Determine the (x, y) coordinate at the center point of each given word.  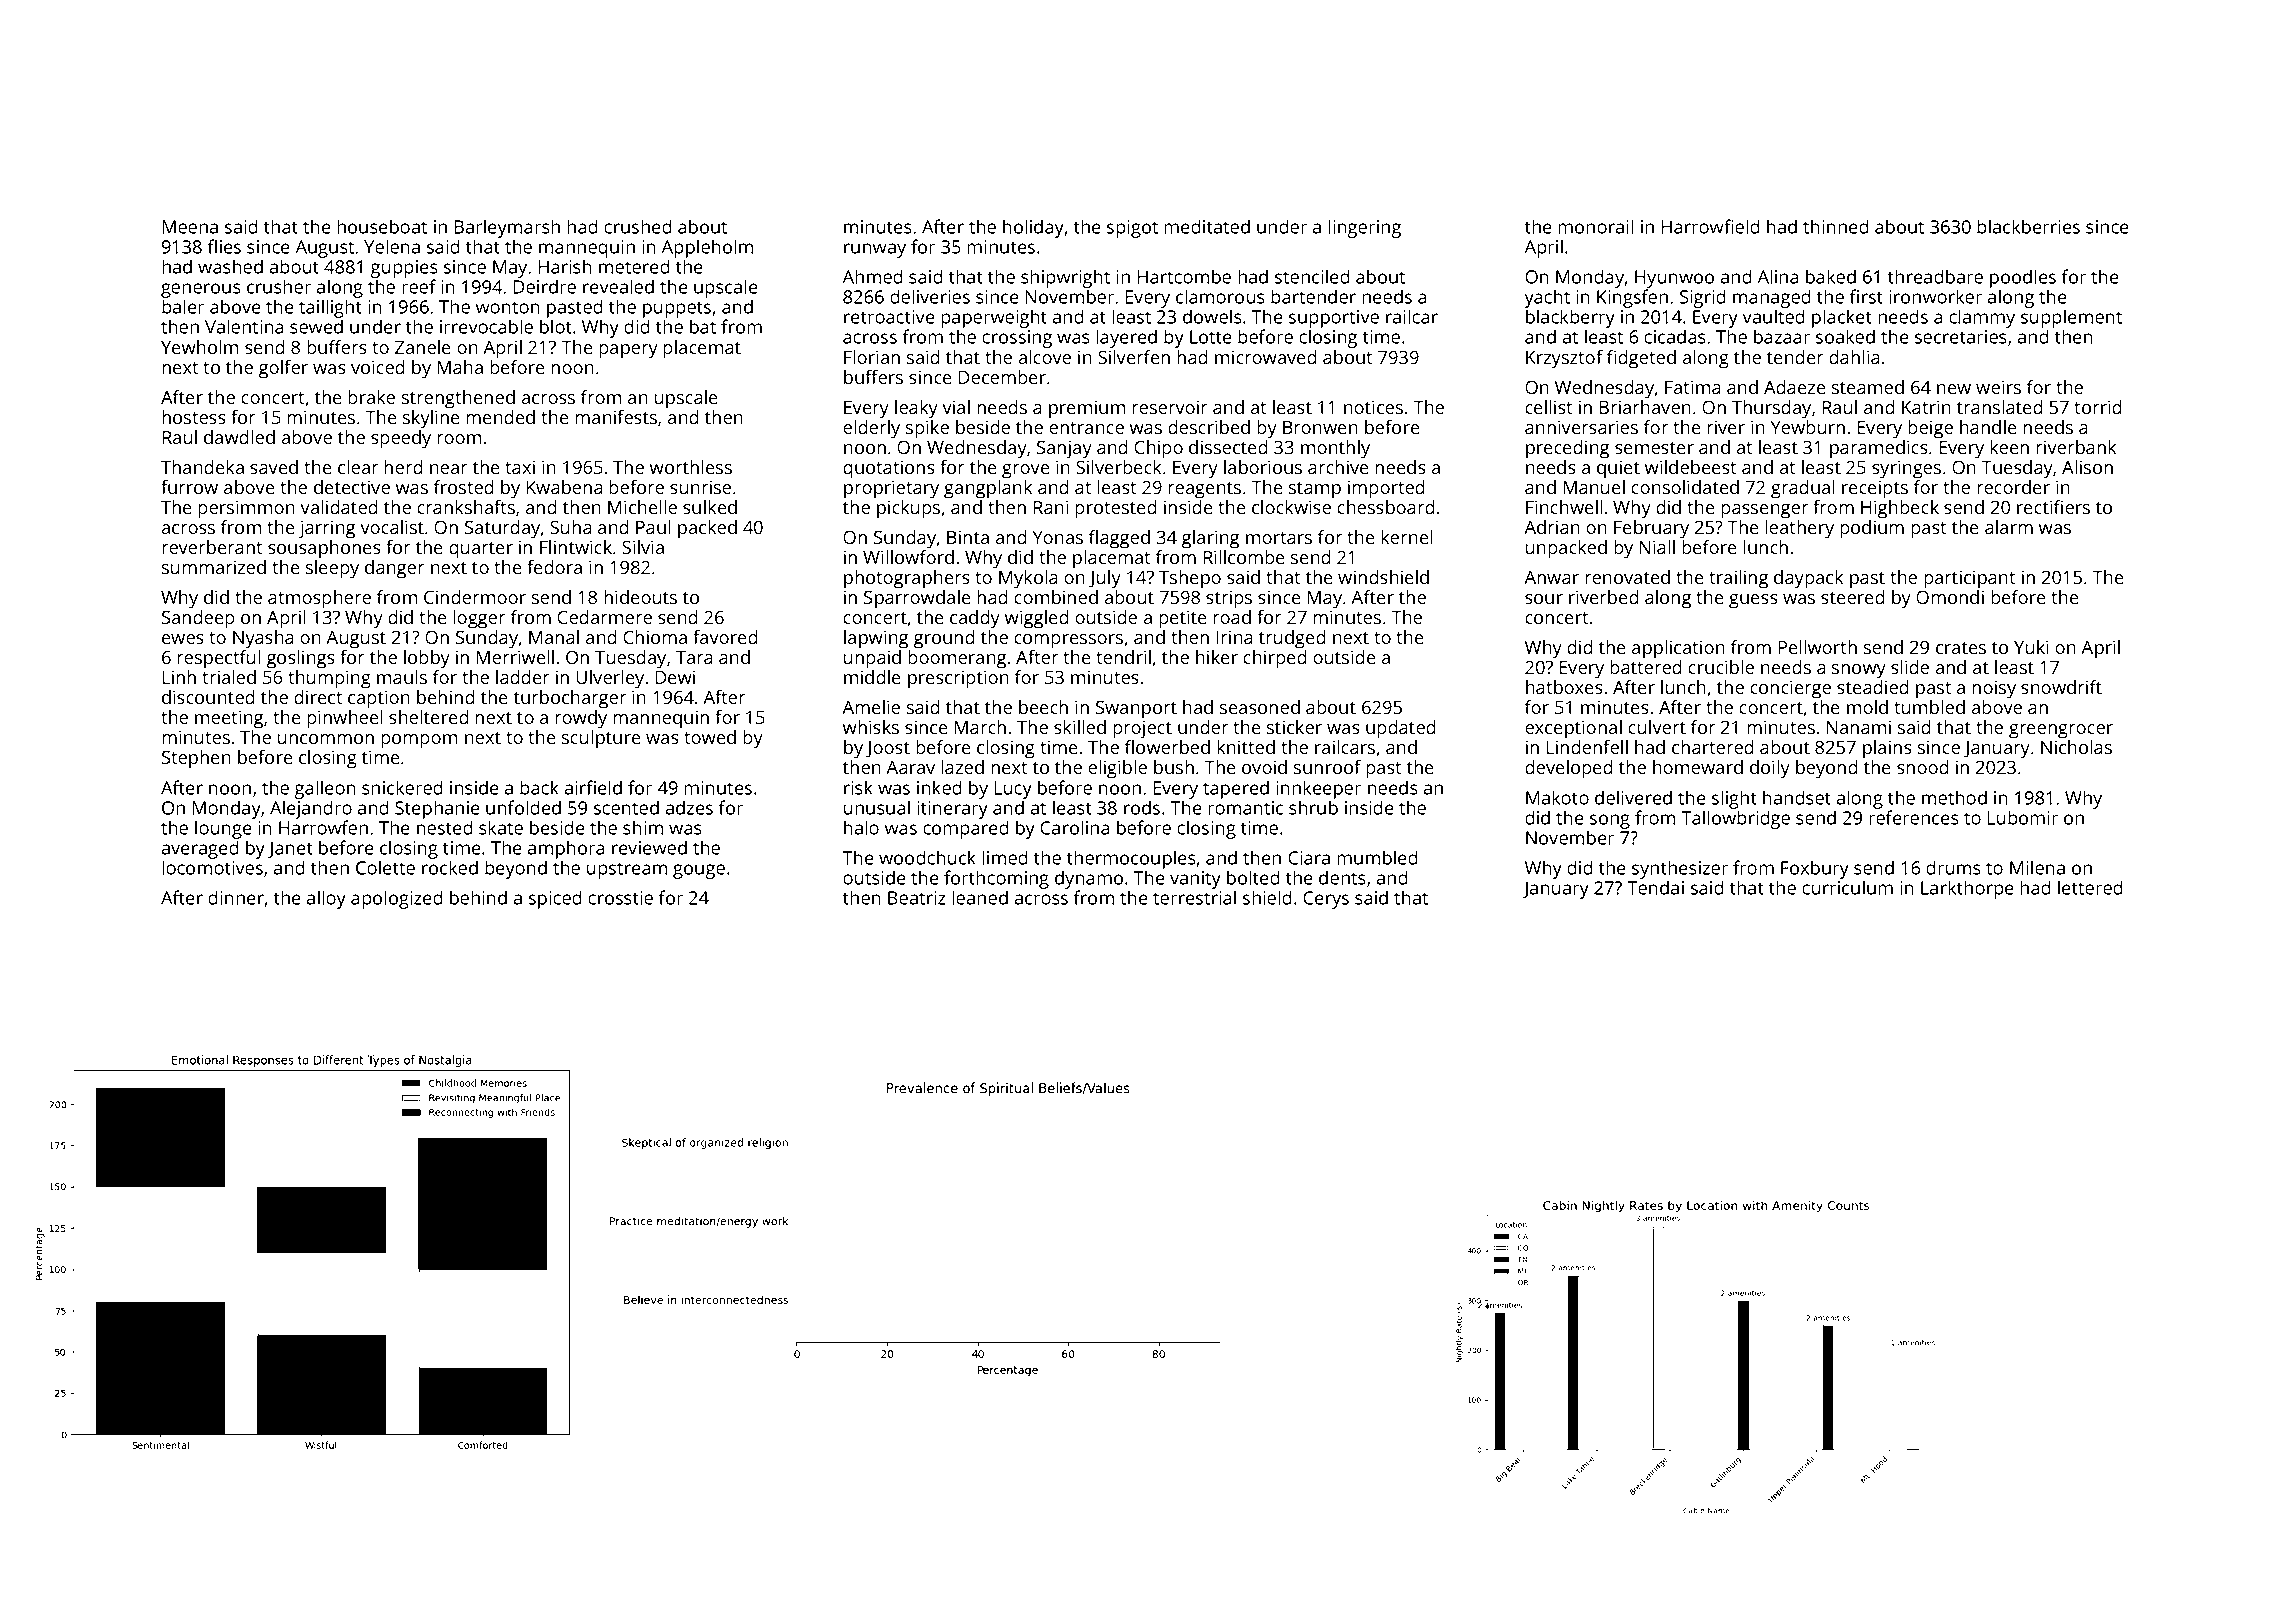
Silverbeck (1118, 467)
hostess (194, 417)
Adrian (1552, 527)
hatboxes (1564, 687)
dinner (236, 897)
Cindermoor (475, 597)
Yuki (2031, 647)
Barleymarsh (507, 228)
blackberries (2028, 226)
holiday (1033, 228)
